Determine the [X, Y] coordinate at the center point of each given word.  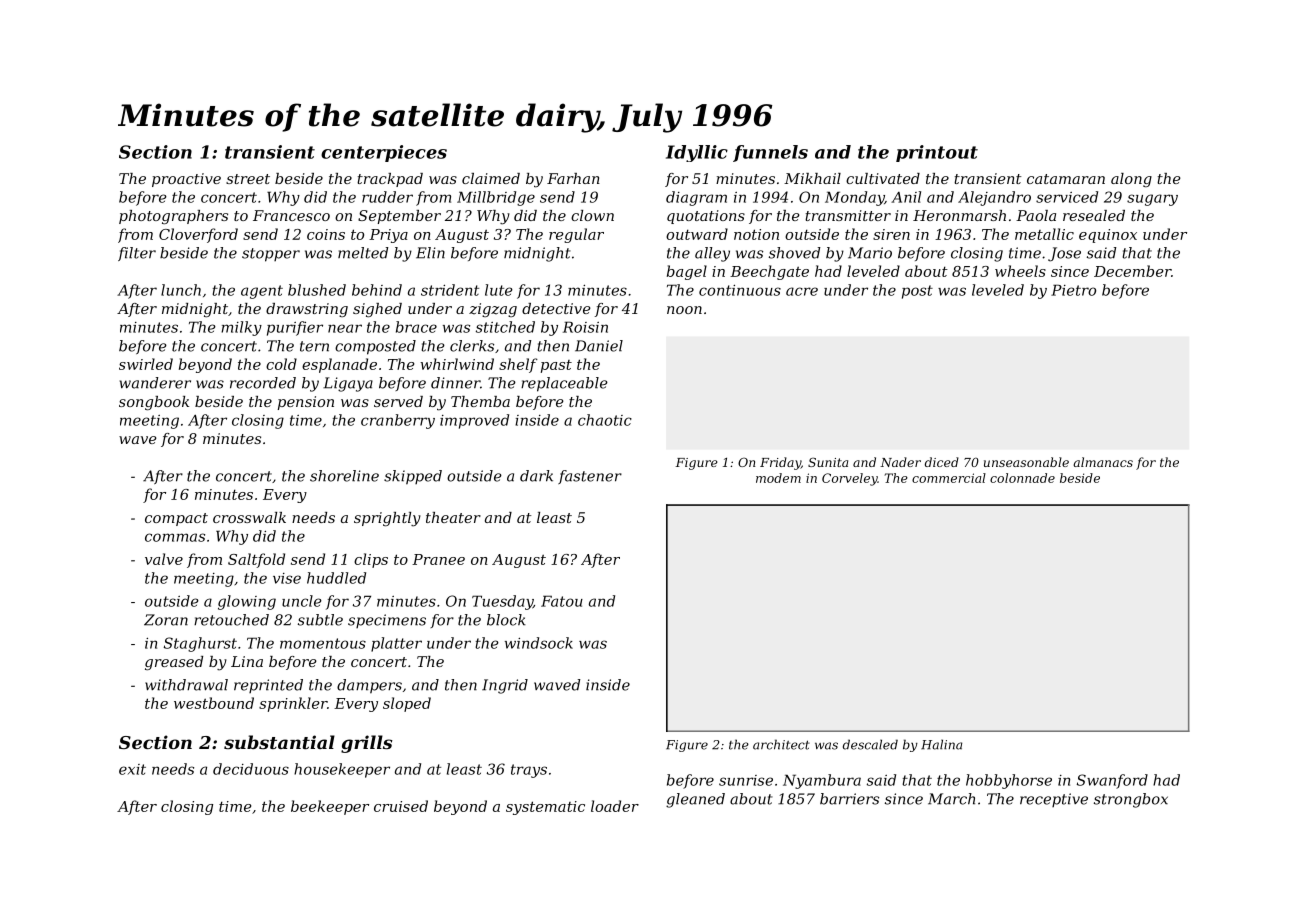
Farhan [573, 178]
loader [615, 806]
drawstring [307, 310]
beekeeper [330, 807]
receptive [1054, 800]
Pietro [1073, 290]
